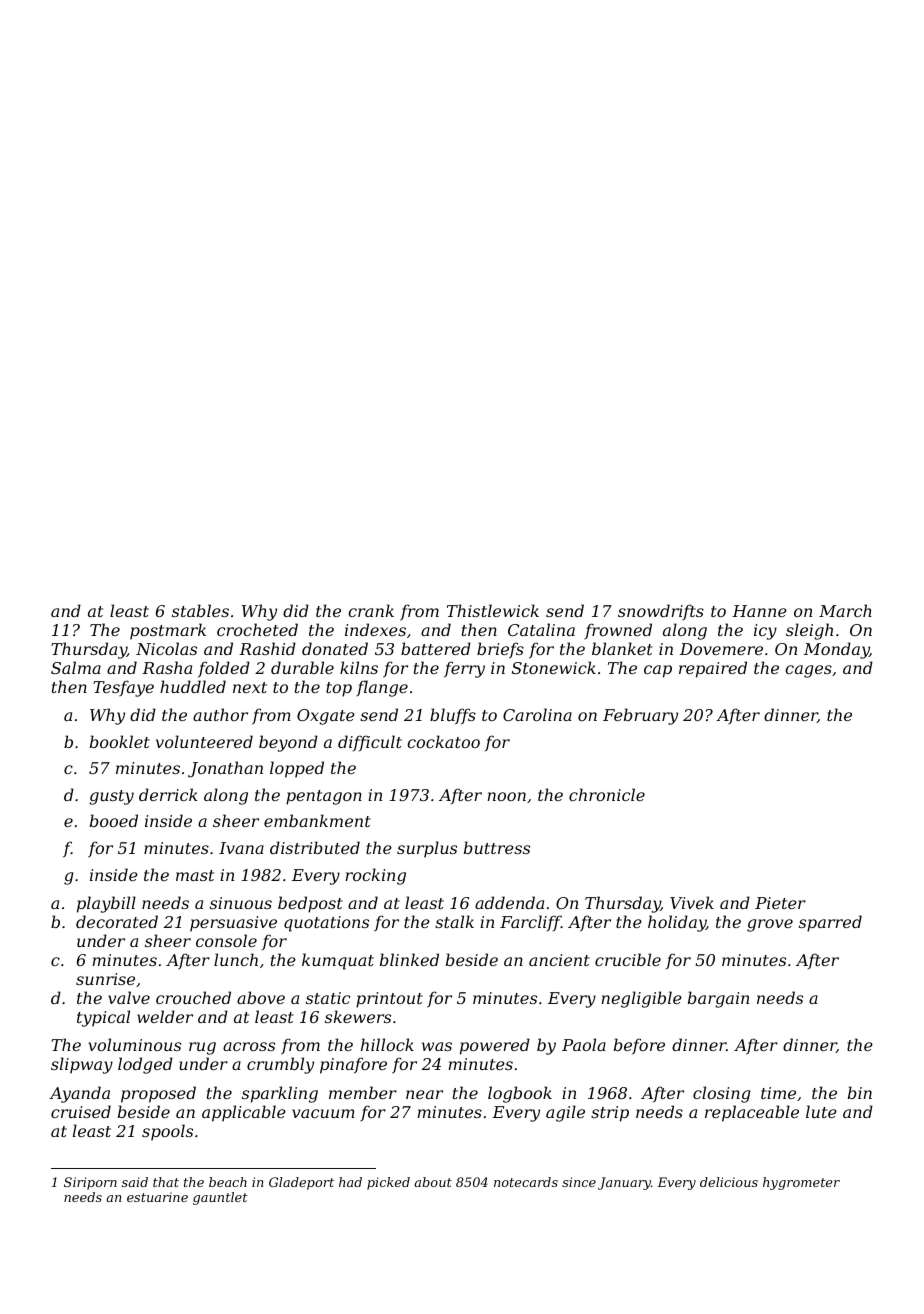 Image resolution: width=924 pixels, height=1314 pixels. I want to click on embankment, so click(317, 820).
